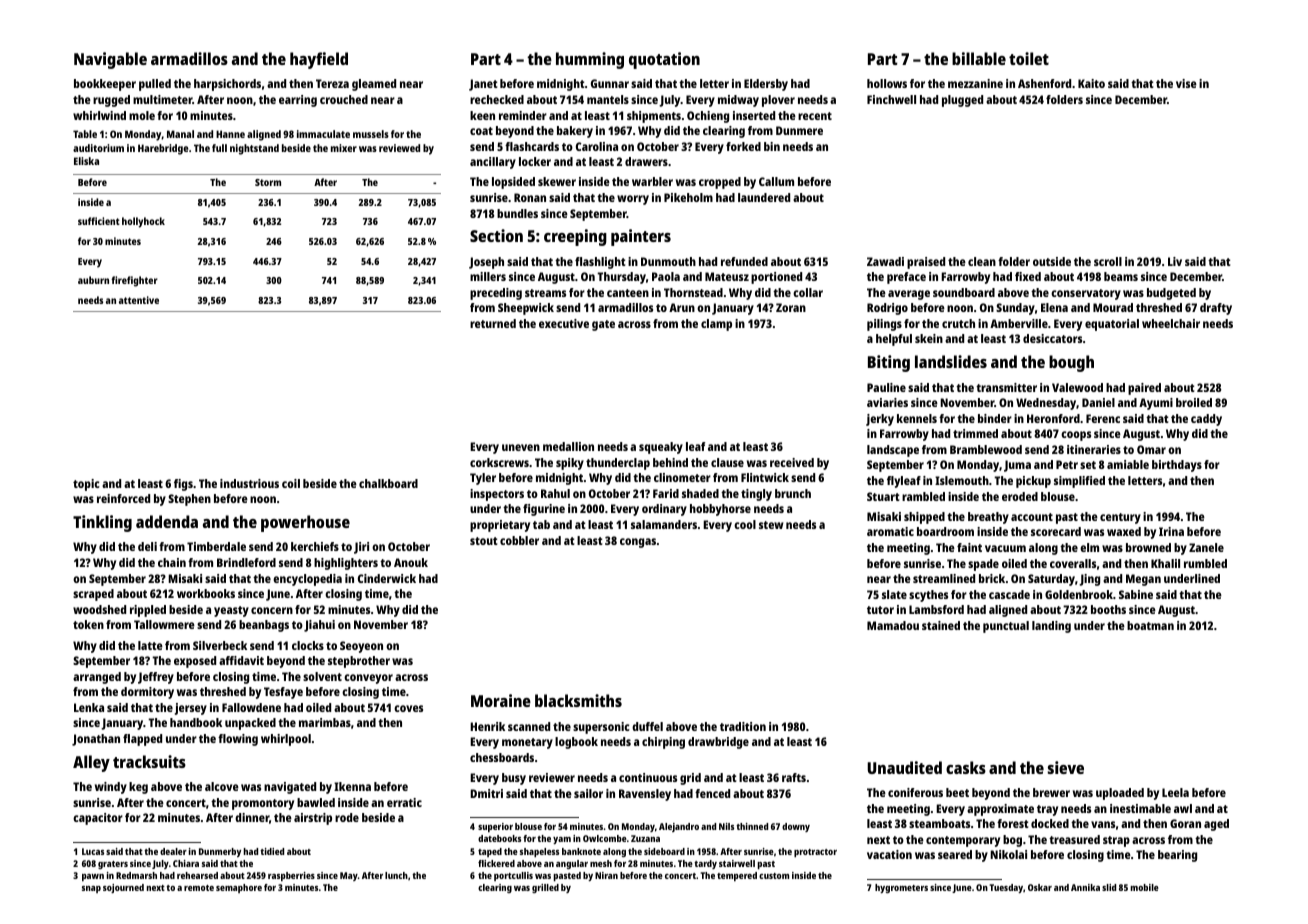  Describe the element at coordinates (568, 446) in the screenshot. I see `medallion` at that location.
